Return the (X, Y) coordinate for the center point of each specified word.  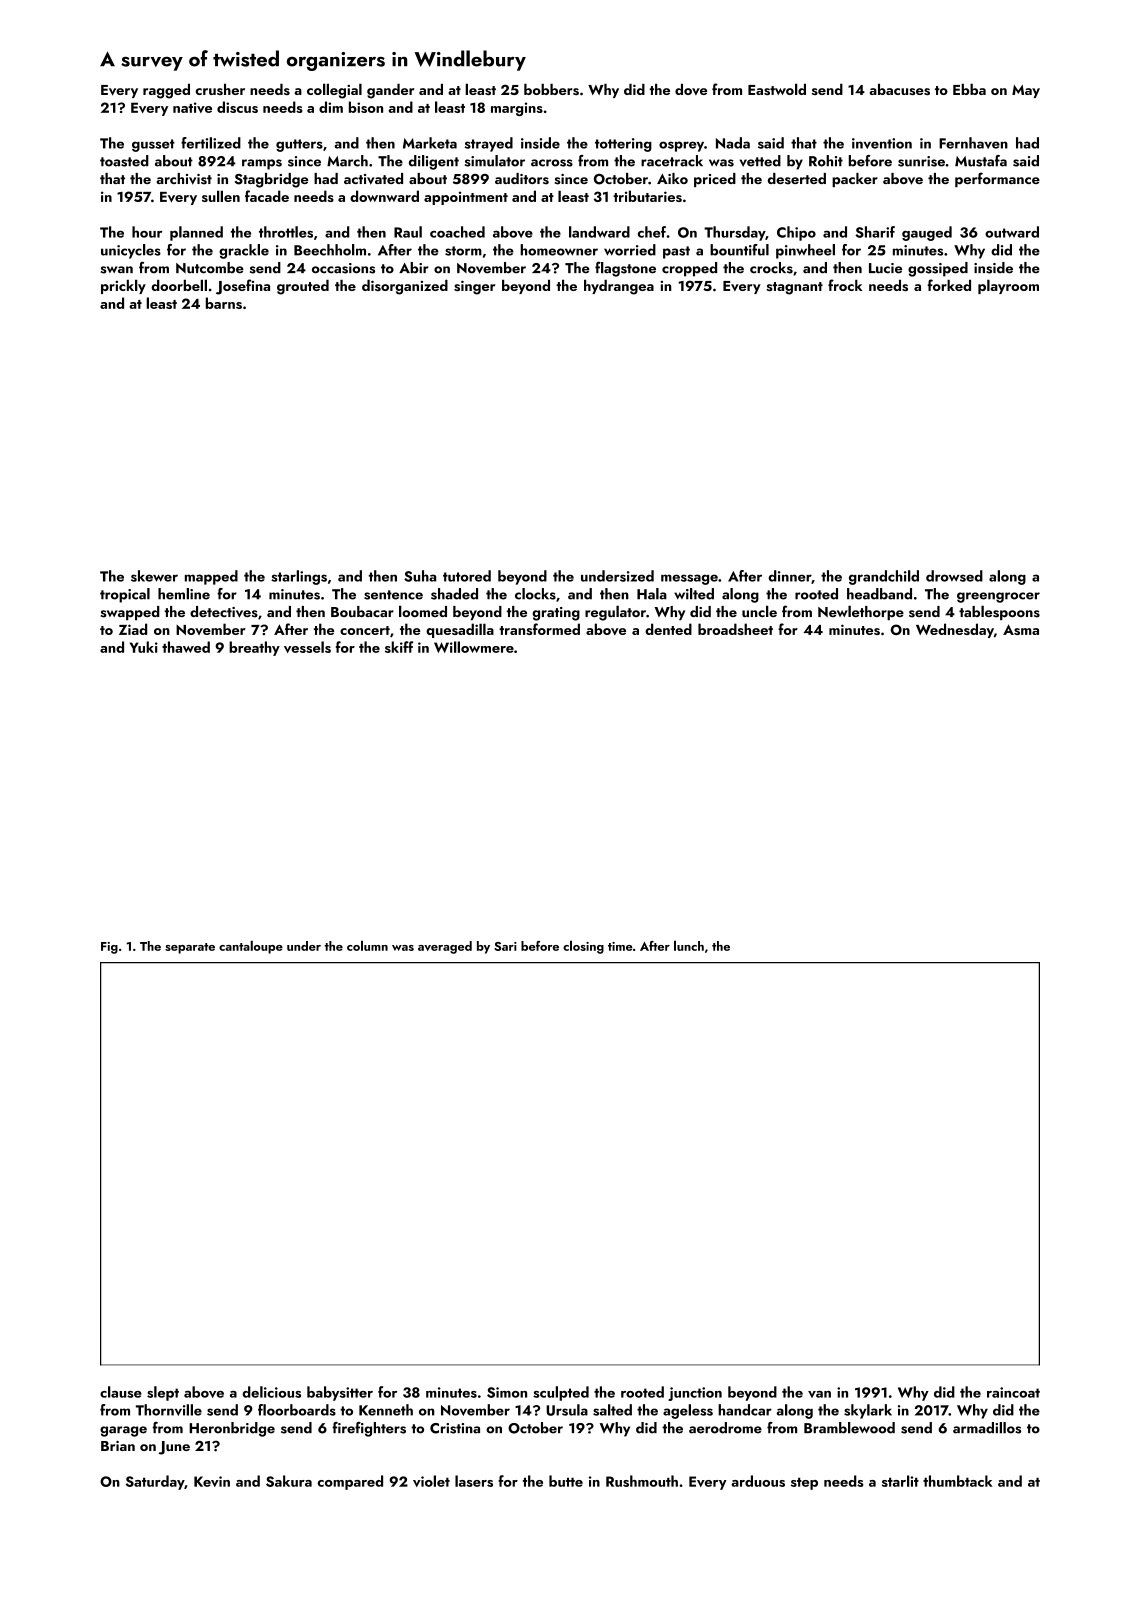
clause (121, 1392)
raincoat (1013, 1392)
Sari (505, 946)
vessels (307, 647)
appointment (466, 198)
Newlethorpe (861, 612)
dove (691, 89)
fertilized (211, 143)
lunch (689, 945)
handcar (745, 1410)
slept (163, 1393)
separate (190, 948)
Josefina (243, 287)
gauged (927, 233)
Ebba (969, 89)
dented (668, 629)
